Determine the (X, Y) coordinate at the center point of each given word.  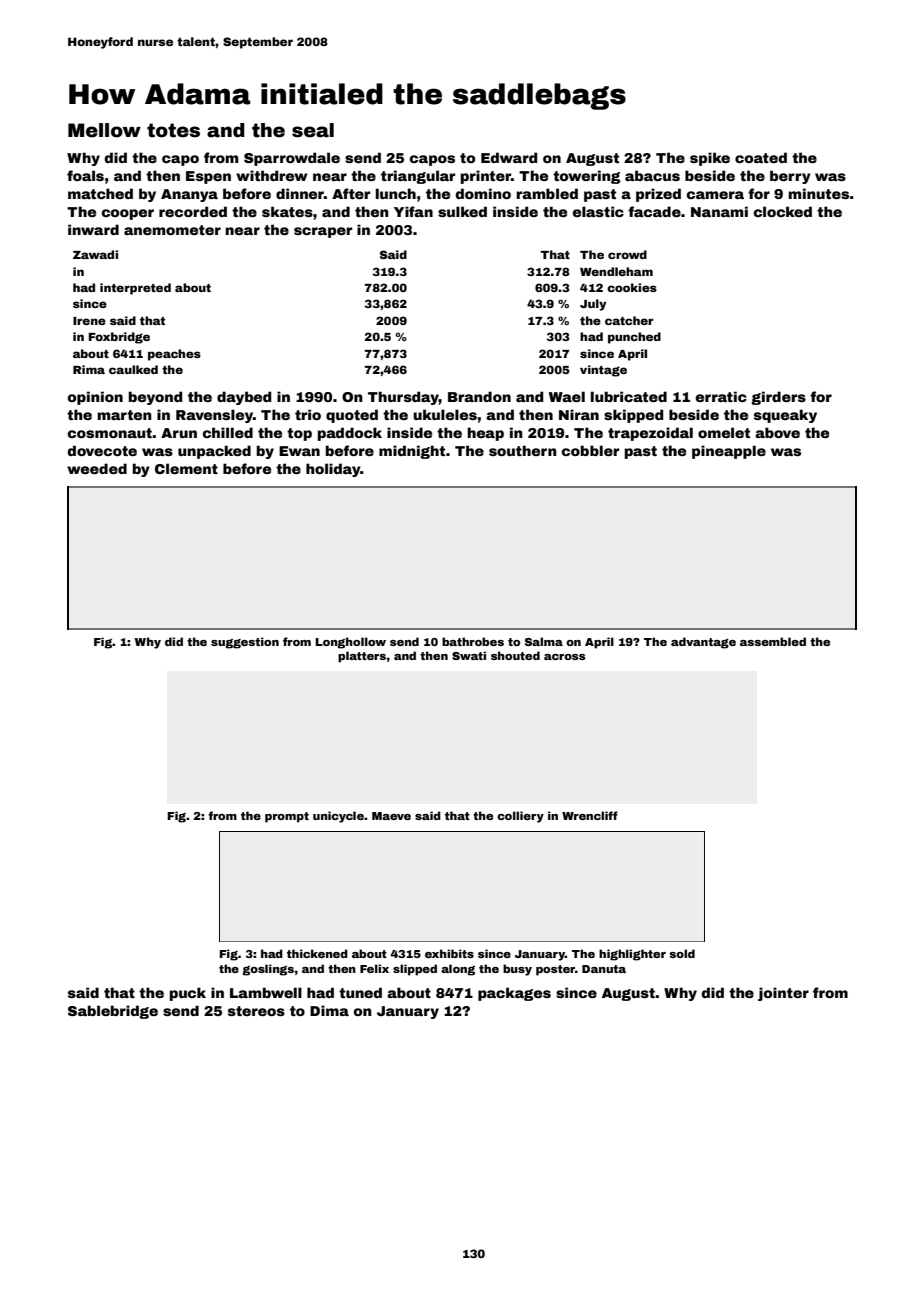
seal (313, 130)
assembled (773, 641)
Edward (509, 157)
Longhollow (350, 643)
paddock (350, 434)
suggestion (245, 643)
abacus (652, 175)
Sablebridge (113, 1012)
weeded (97, 468)
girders (778, 398)
